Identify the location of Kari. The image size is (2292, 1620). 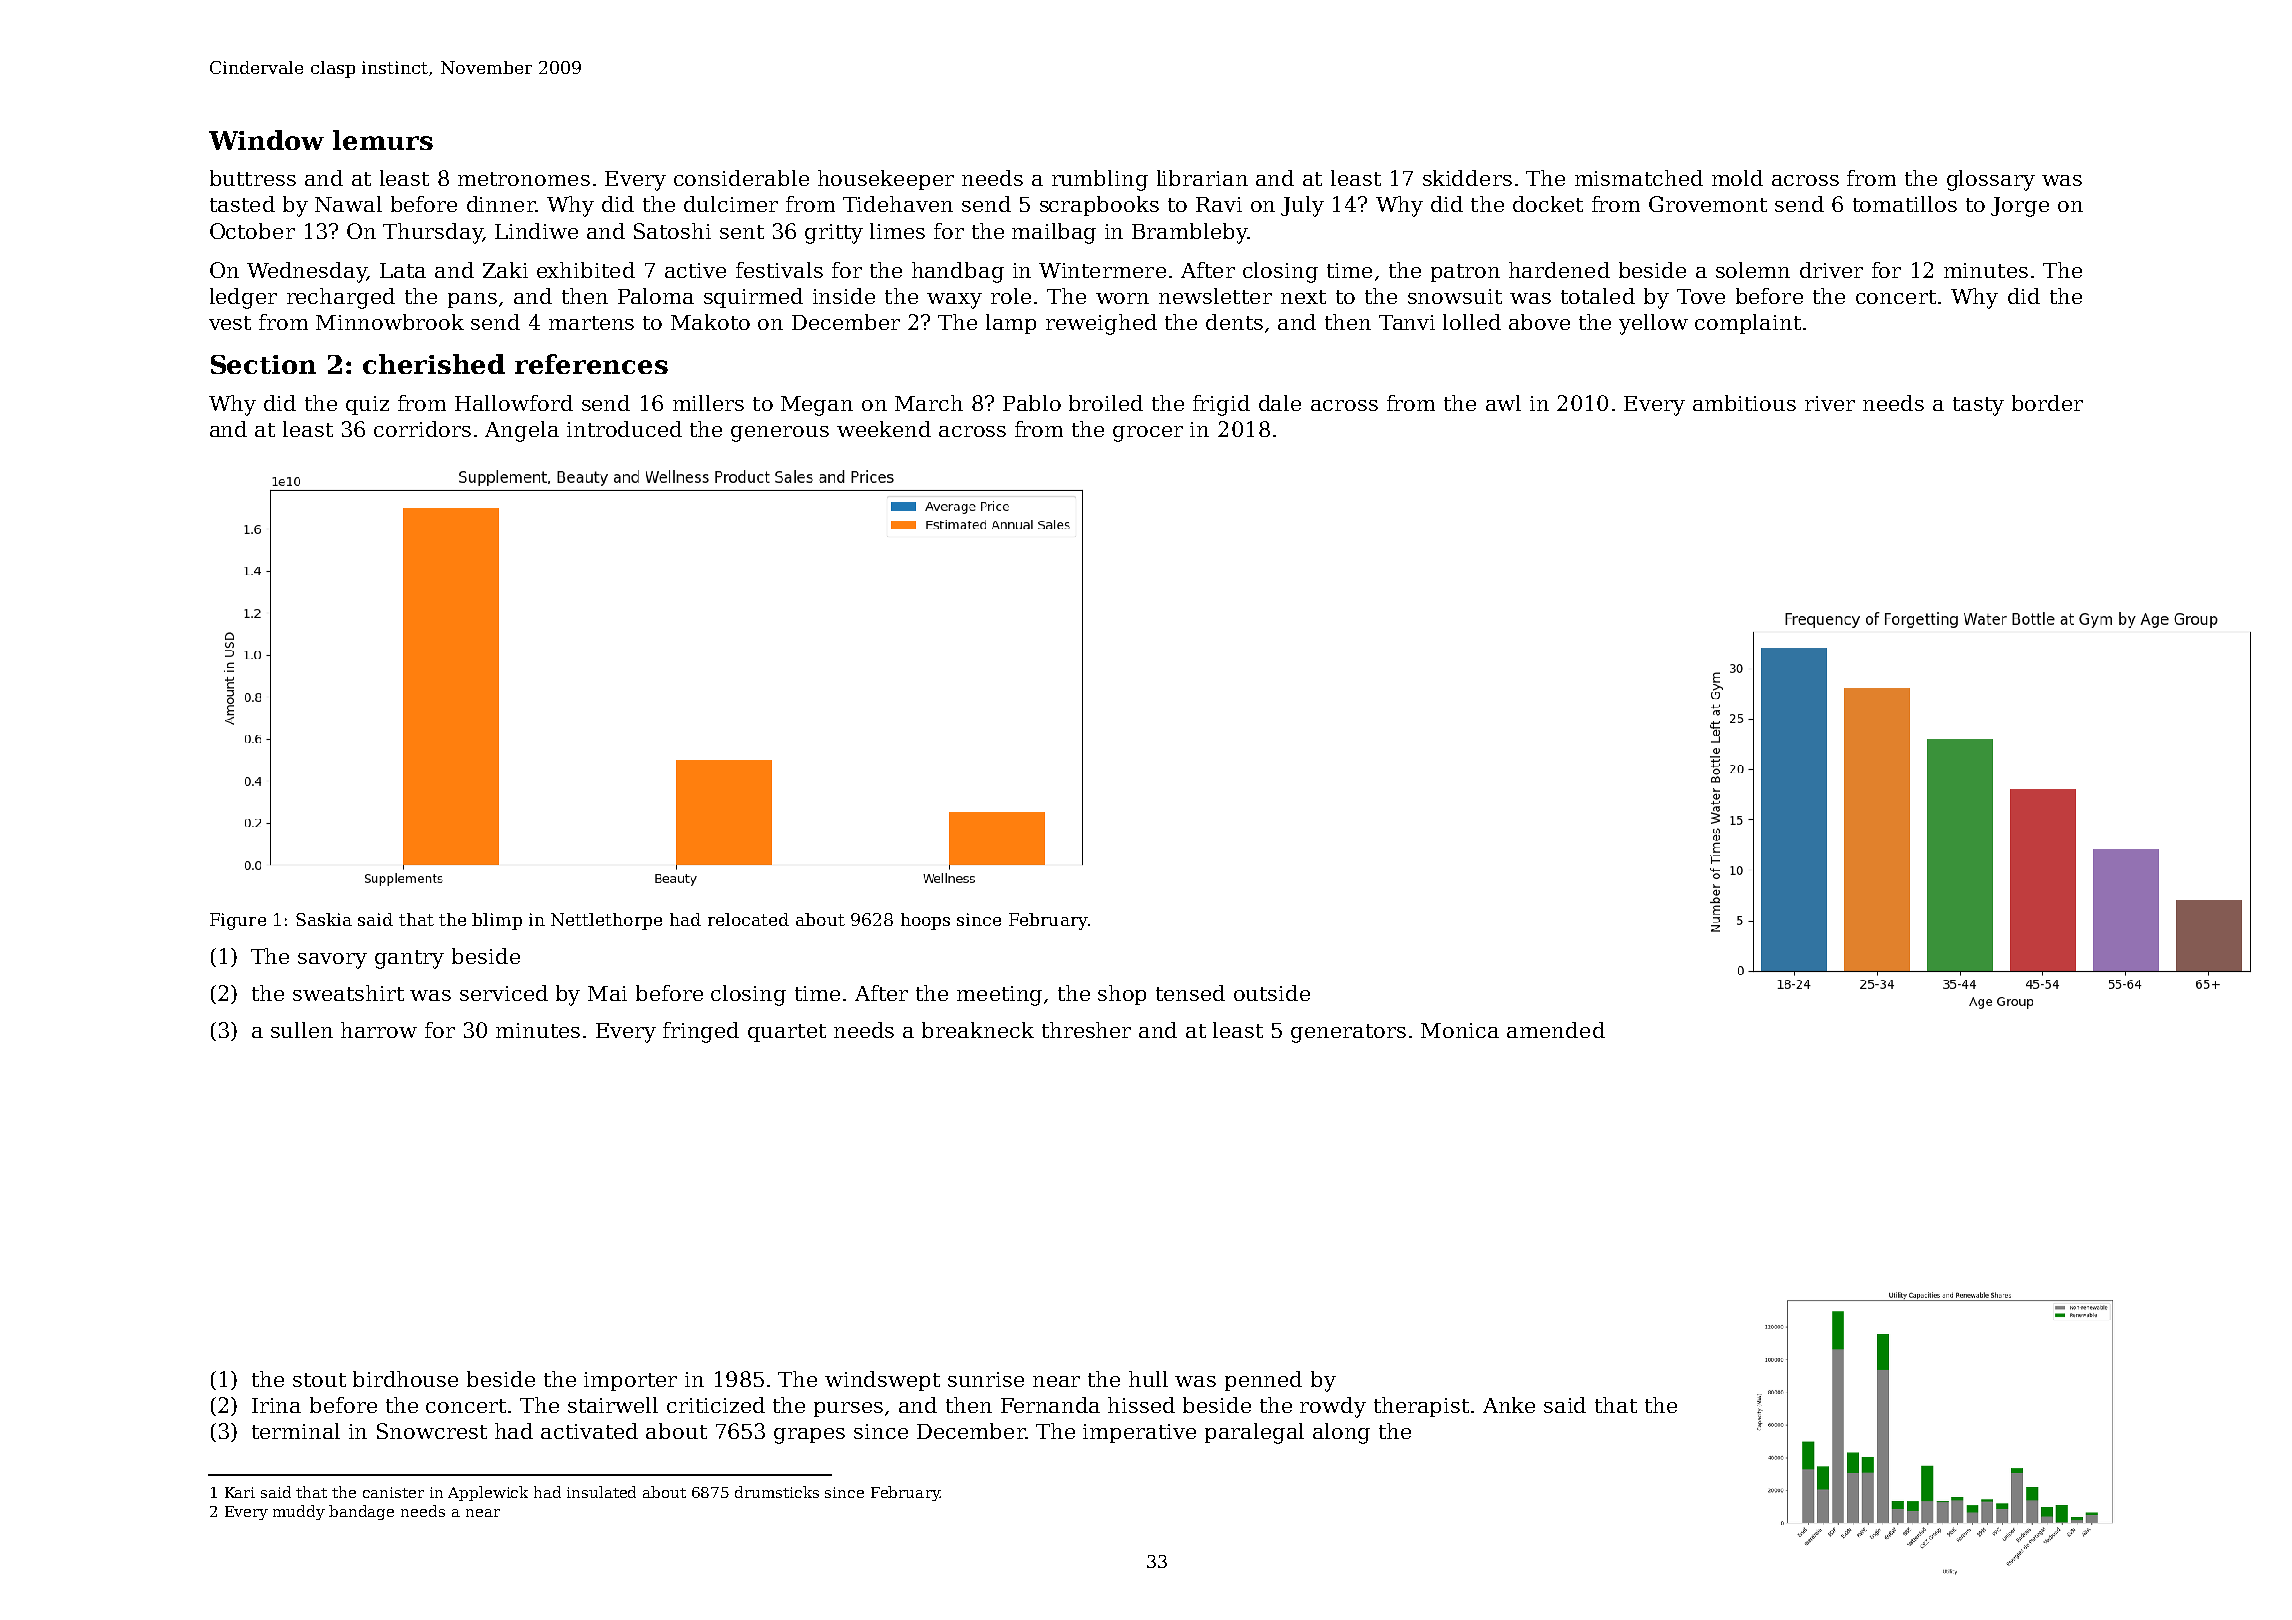
(240, 1492).
